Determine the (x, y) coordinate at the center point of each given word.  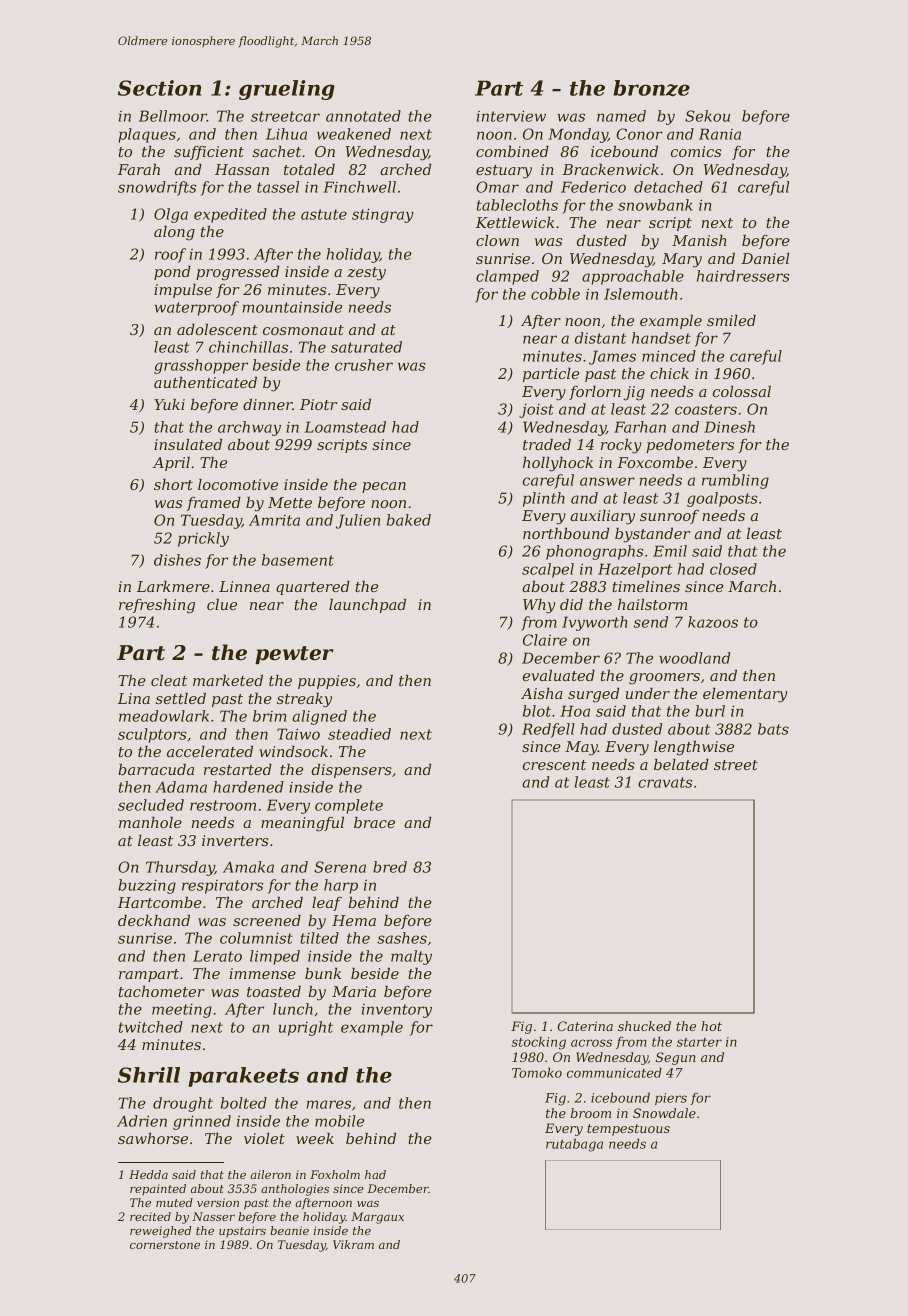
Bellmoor (173, 116)
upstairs (242, 1232)
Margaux (377, 1218)
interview (511, 116)
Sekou (707, 116)
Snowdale (664, 1113)
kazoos (713, 622)
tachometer (162, 991)
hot (711, 1026)
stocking (539, 1043)
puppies (327, 682)
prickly (203, 539)
